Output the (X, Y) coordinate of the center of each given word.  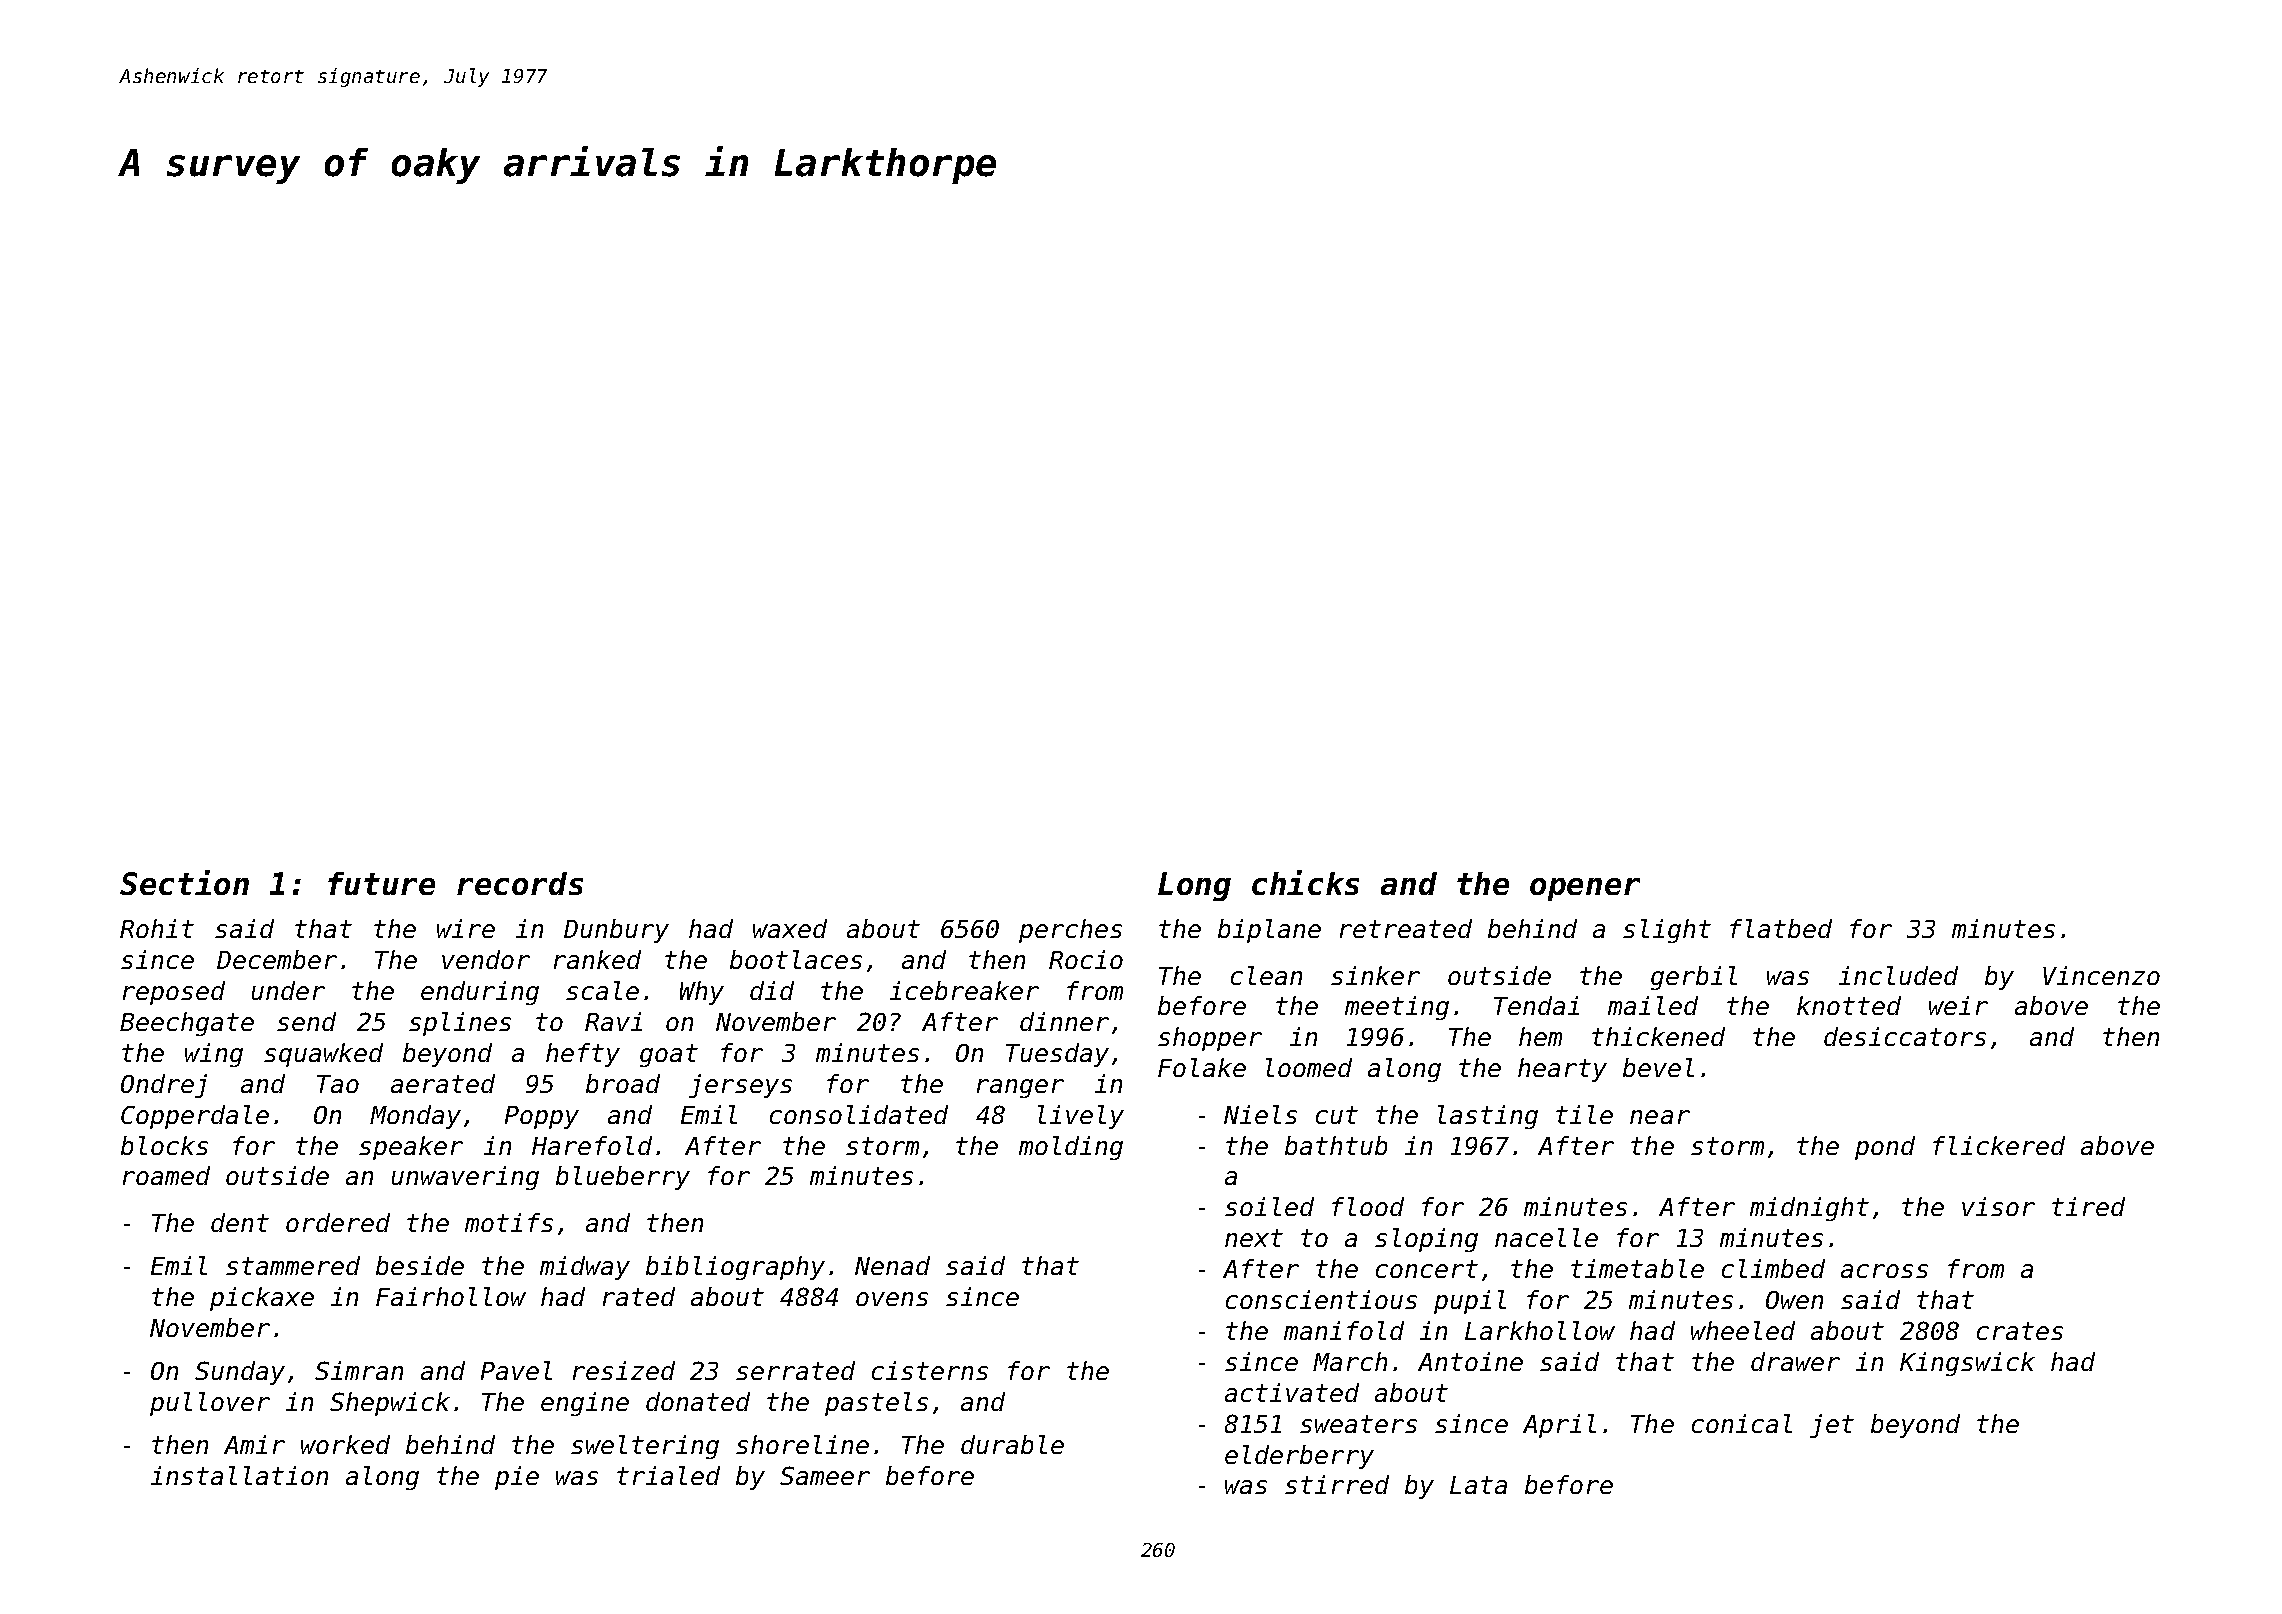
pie (517, 1478)
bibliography (735, 1268)
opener (1585, 889)
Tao (338, 1084)
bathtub (1336, 1145)
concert (1427, 1269)
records (520, 883)
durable (1012, 1444)
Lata (1478, 1485)
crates (2020, 1331)
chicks (1305, 882)
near (1660, 1117)
